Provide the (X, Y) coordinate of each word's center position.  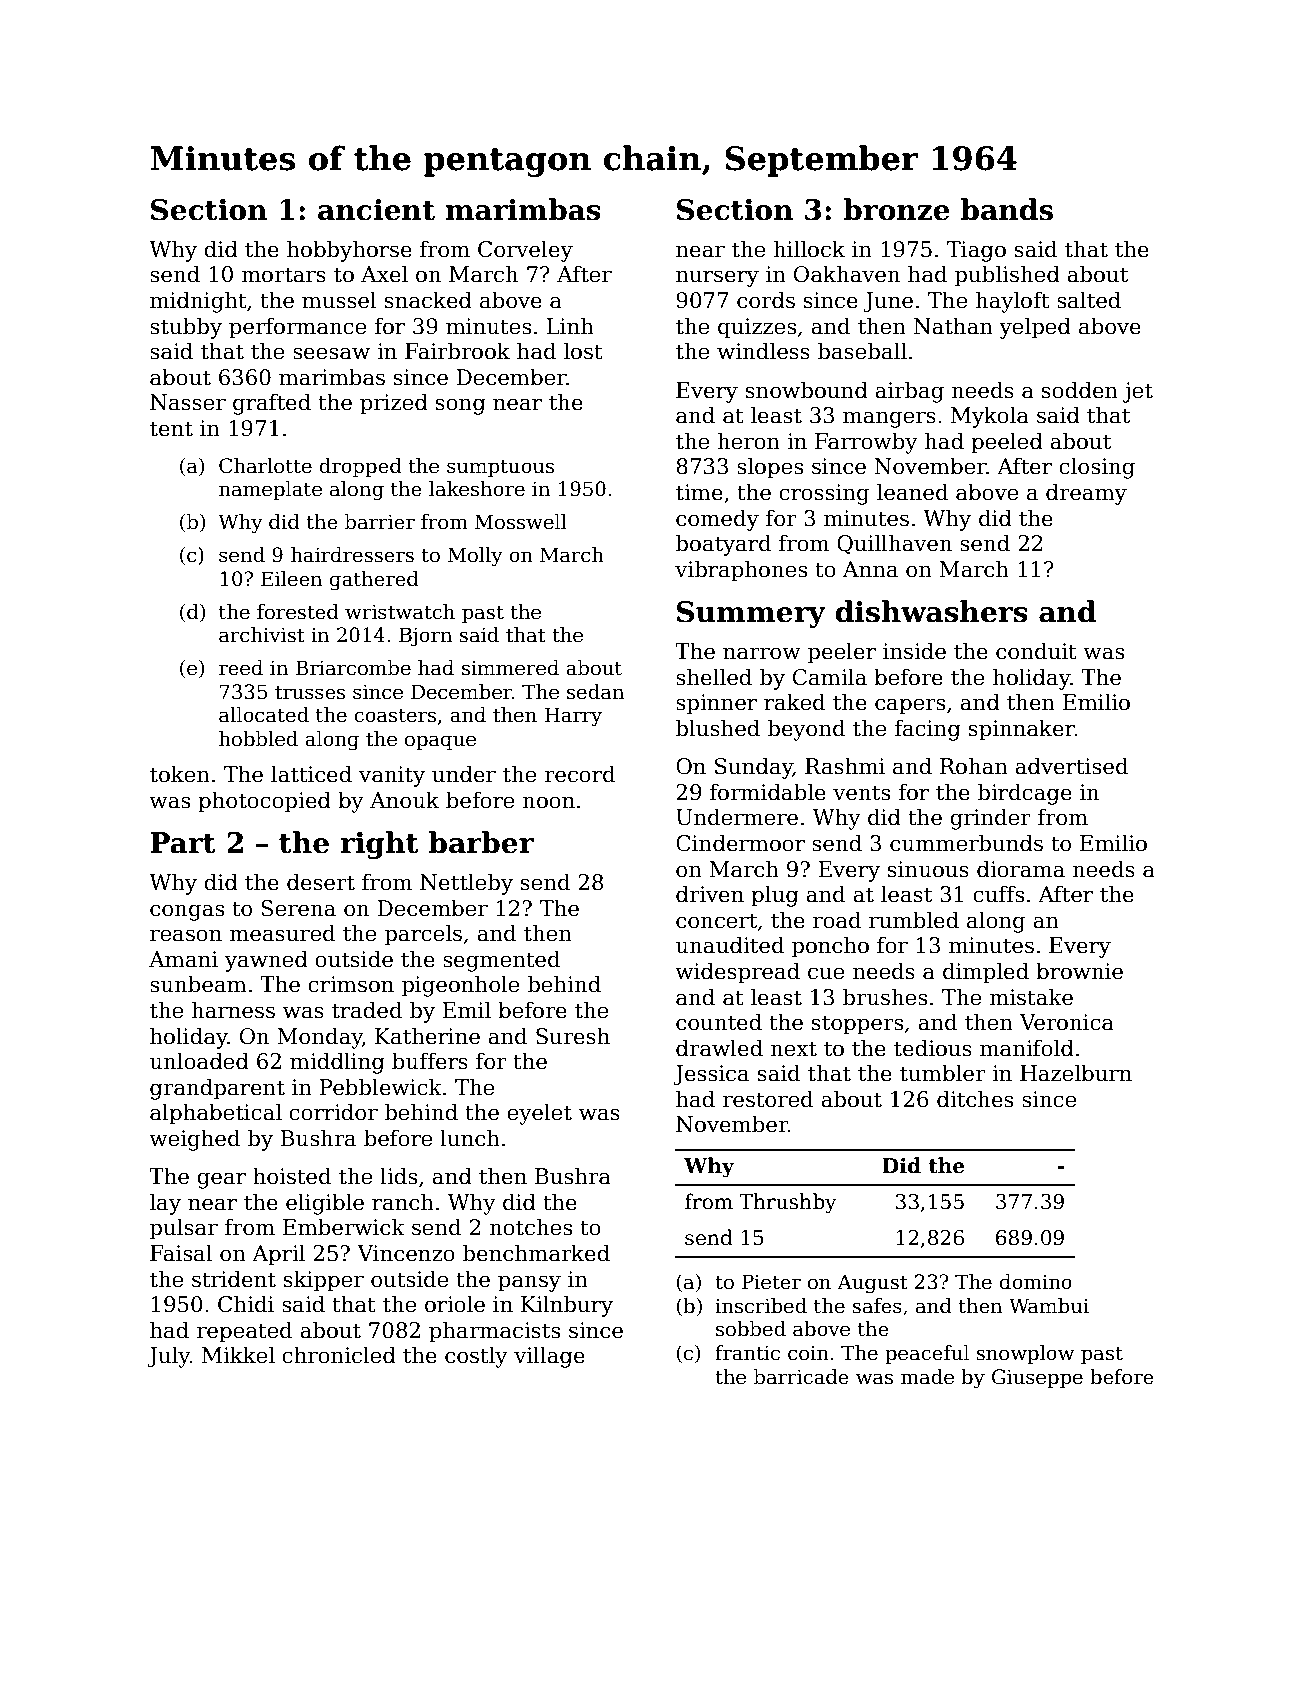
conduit (1036, 651)
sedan (595, 692)
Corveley (525, 251)
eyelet (539, 1114)
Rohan (974, 766)
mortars (283, 275)
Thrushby (787, 1203)
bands (1007, 209)
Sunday (754, 768)
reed (241, 668)
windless (763, 351)
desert (321, 882)
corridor (333, 1112)
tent (171, 429)
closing (1097, 468)
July (168, 1357)
